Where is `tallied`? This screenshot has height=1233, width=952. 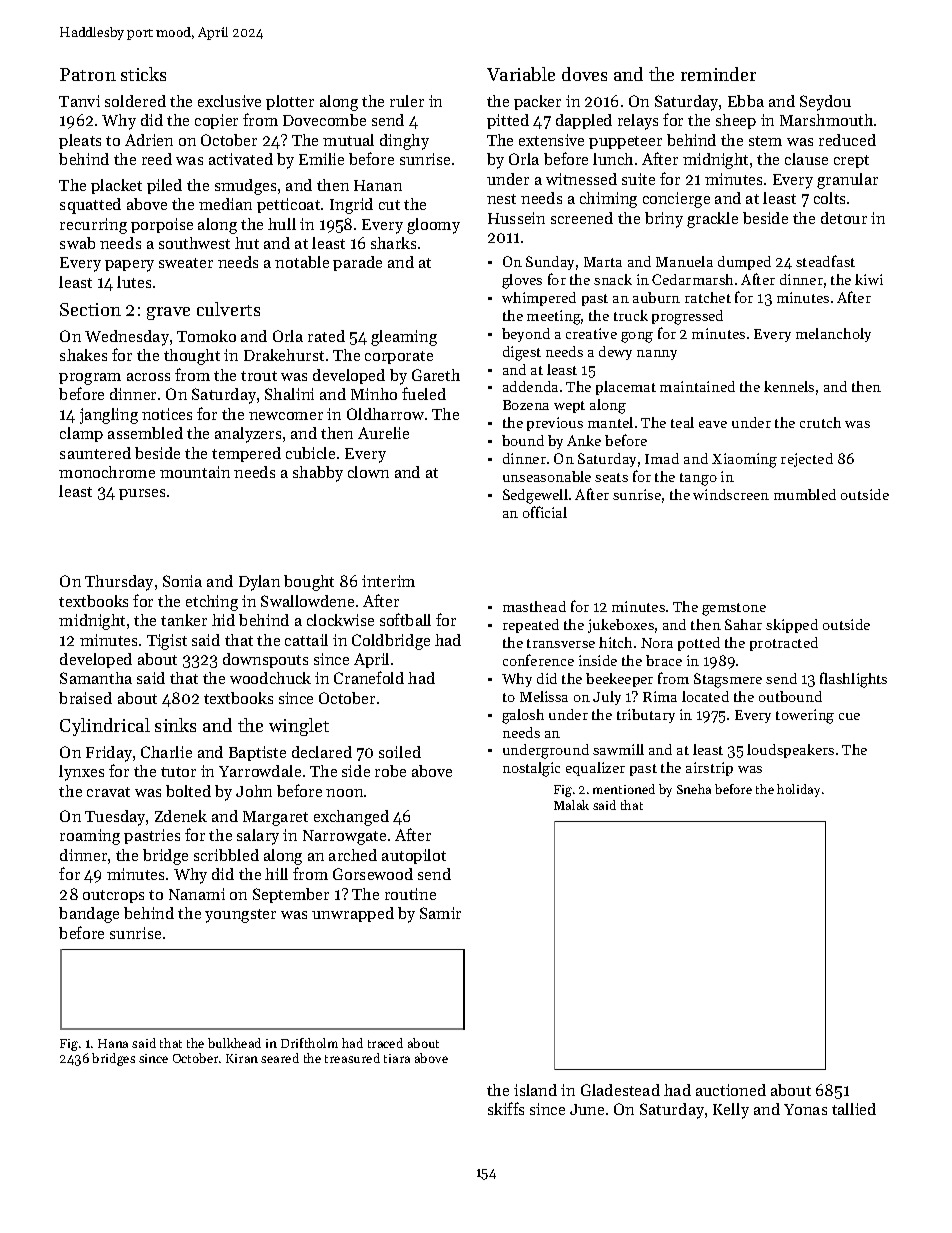
tallied is located at coordinates (854, 1109).
